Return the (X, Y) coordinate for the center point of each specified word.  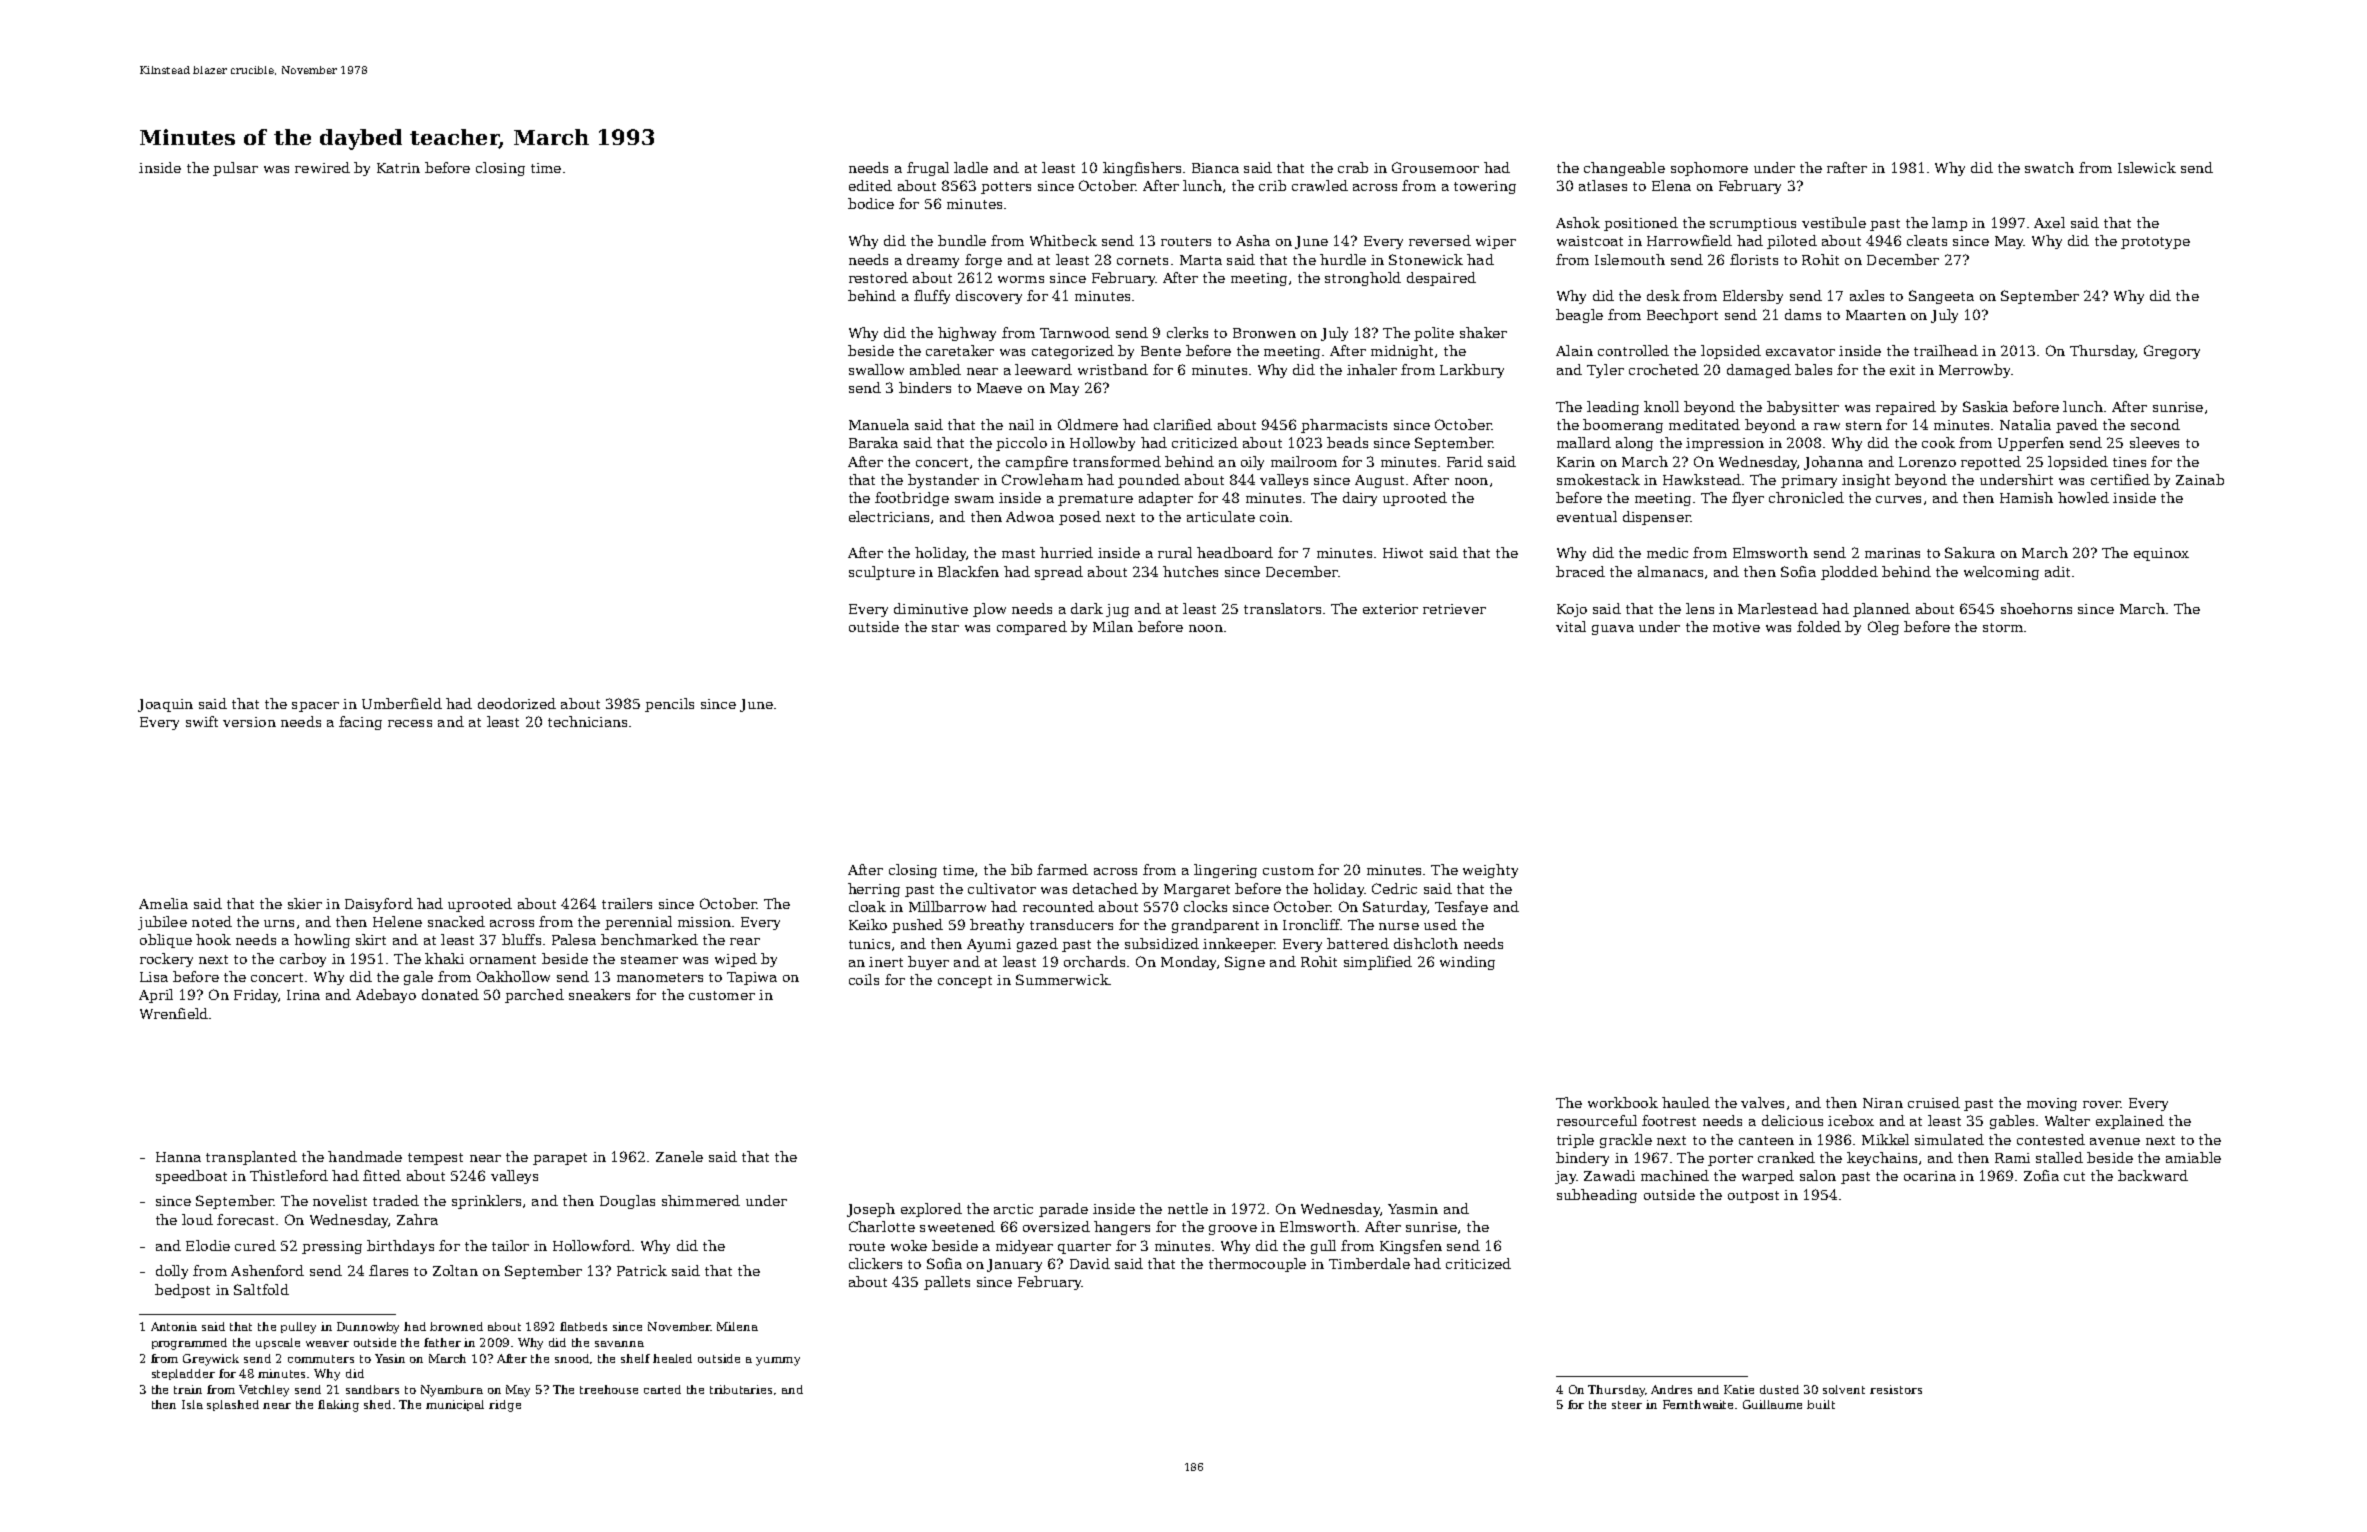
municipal (455, 1405)
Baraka (873, 442)
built (1821, 1404)
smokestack (1598, 479)
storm (2003, 627)
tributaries (741, 1389)
